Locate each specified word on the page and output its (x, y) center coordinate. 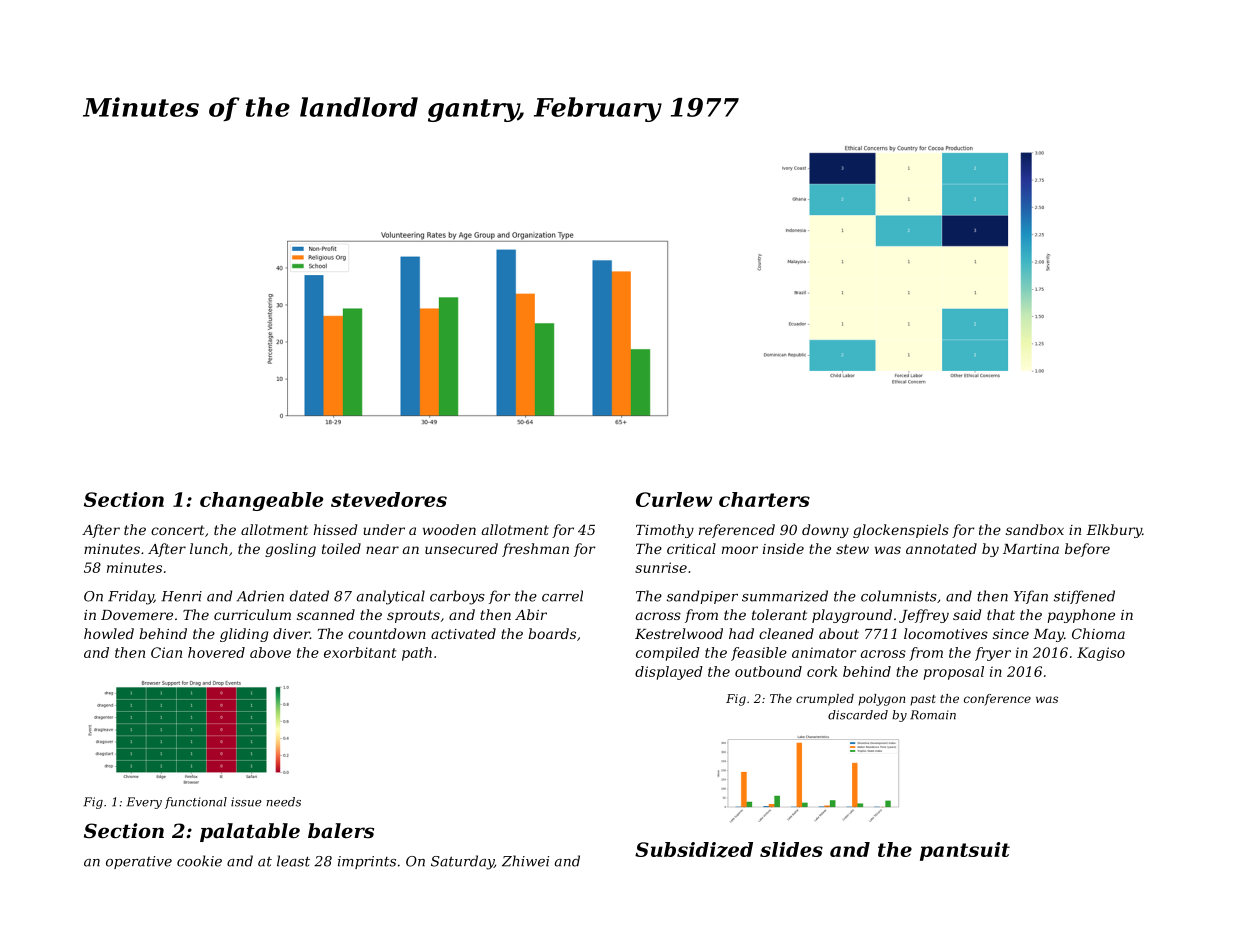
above (270, 652)
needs (283, 802)
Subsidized (694, 850)
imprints (367, 862)
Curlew (674, 499)
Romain (933, 715)
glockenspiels (901, 531)
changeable (261, 501)
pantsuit (965, 851)
